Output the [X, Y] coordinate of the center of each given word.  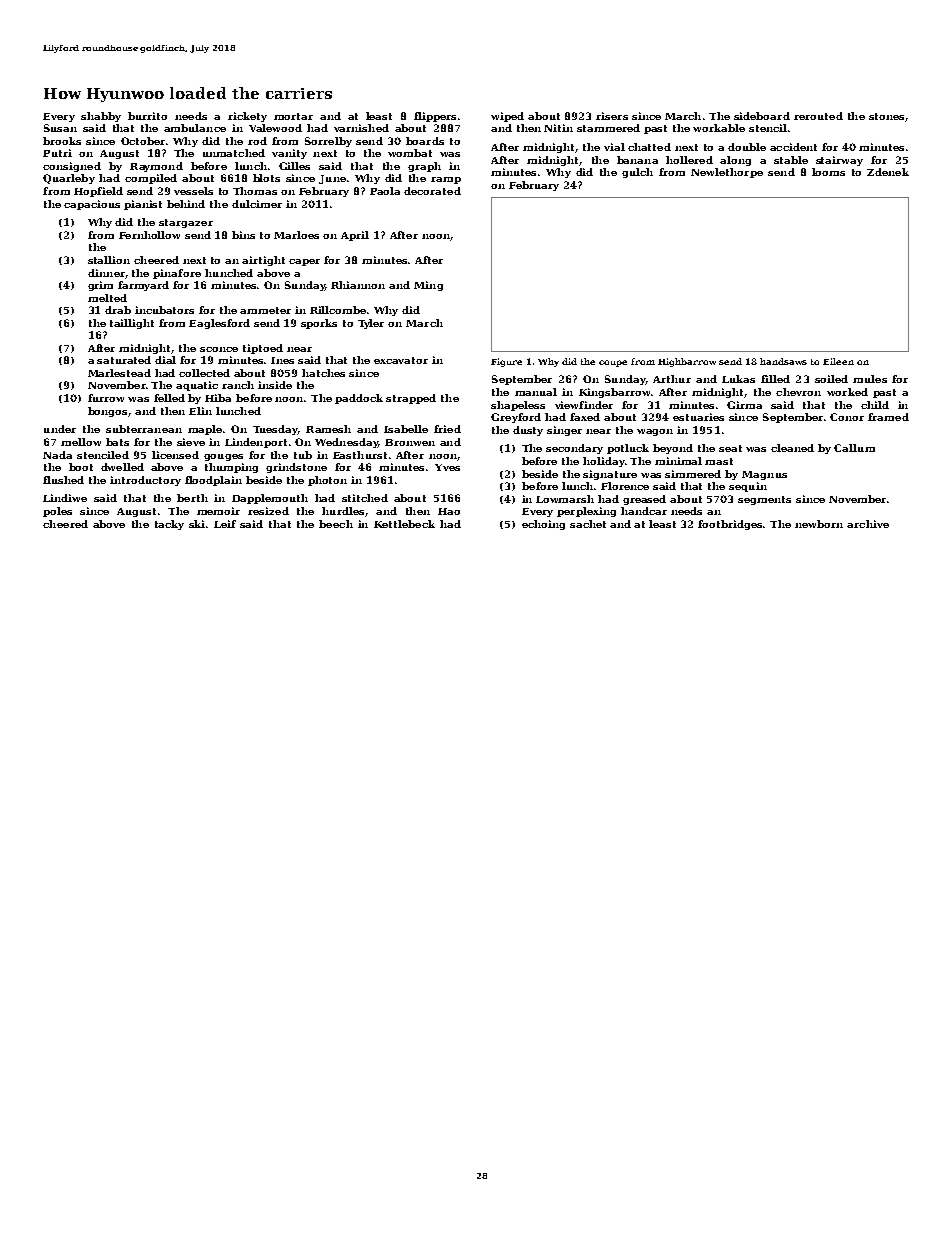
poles [57, 512]
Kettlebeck [404, 524]
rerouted [818, 116]
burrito [147, 116]
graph [424, 167]
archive [868, 524]
